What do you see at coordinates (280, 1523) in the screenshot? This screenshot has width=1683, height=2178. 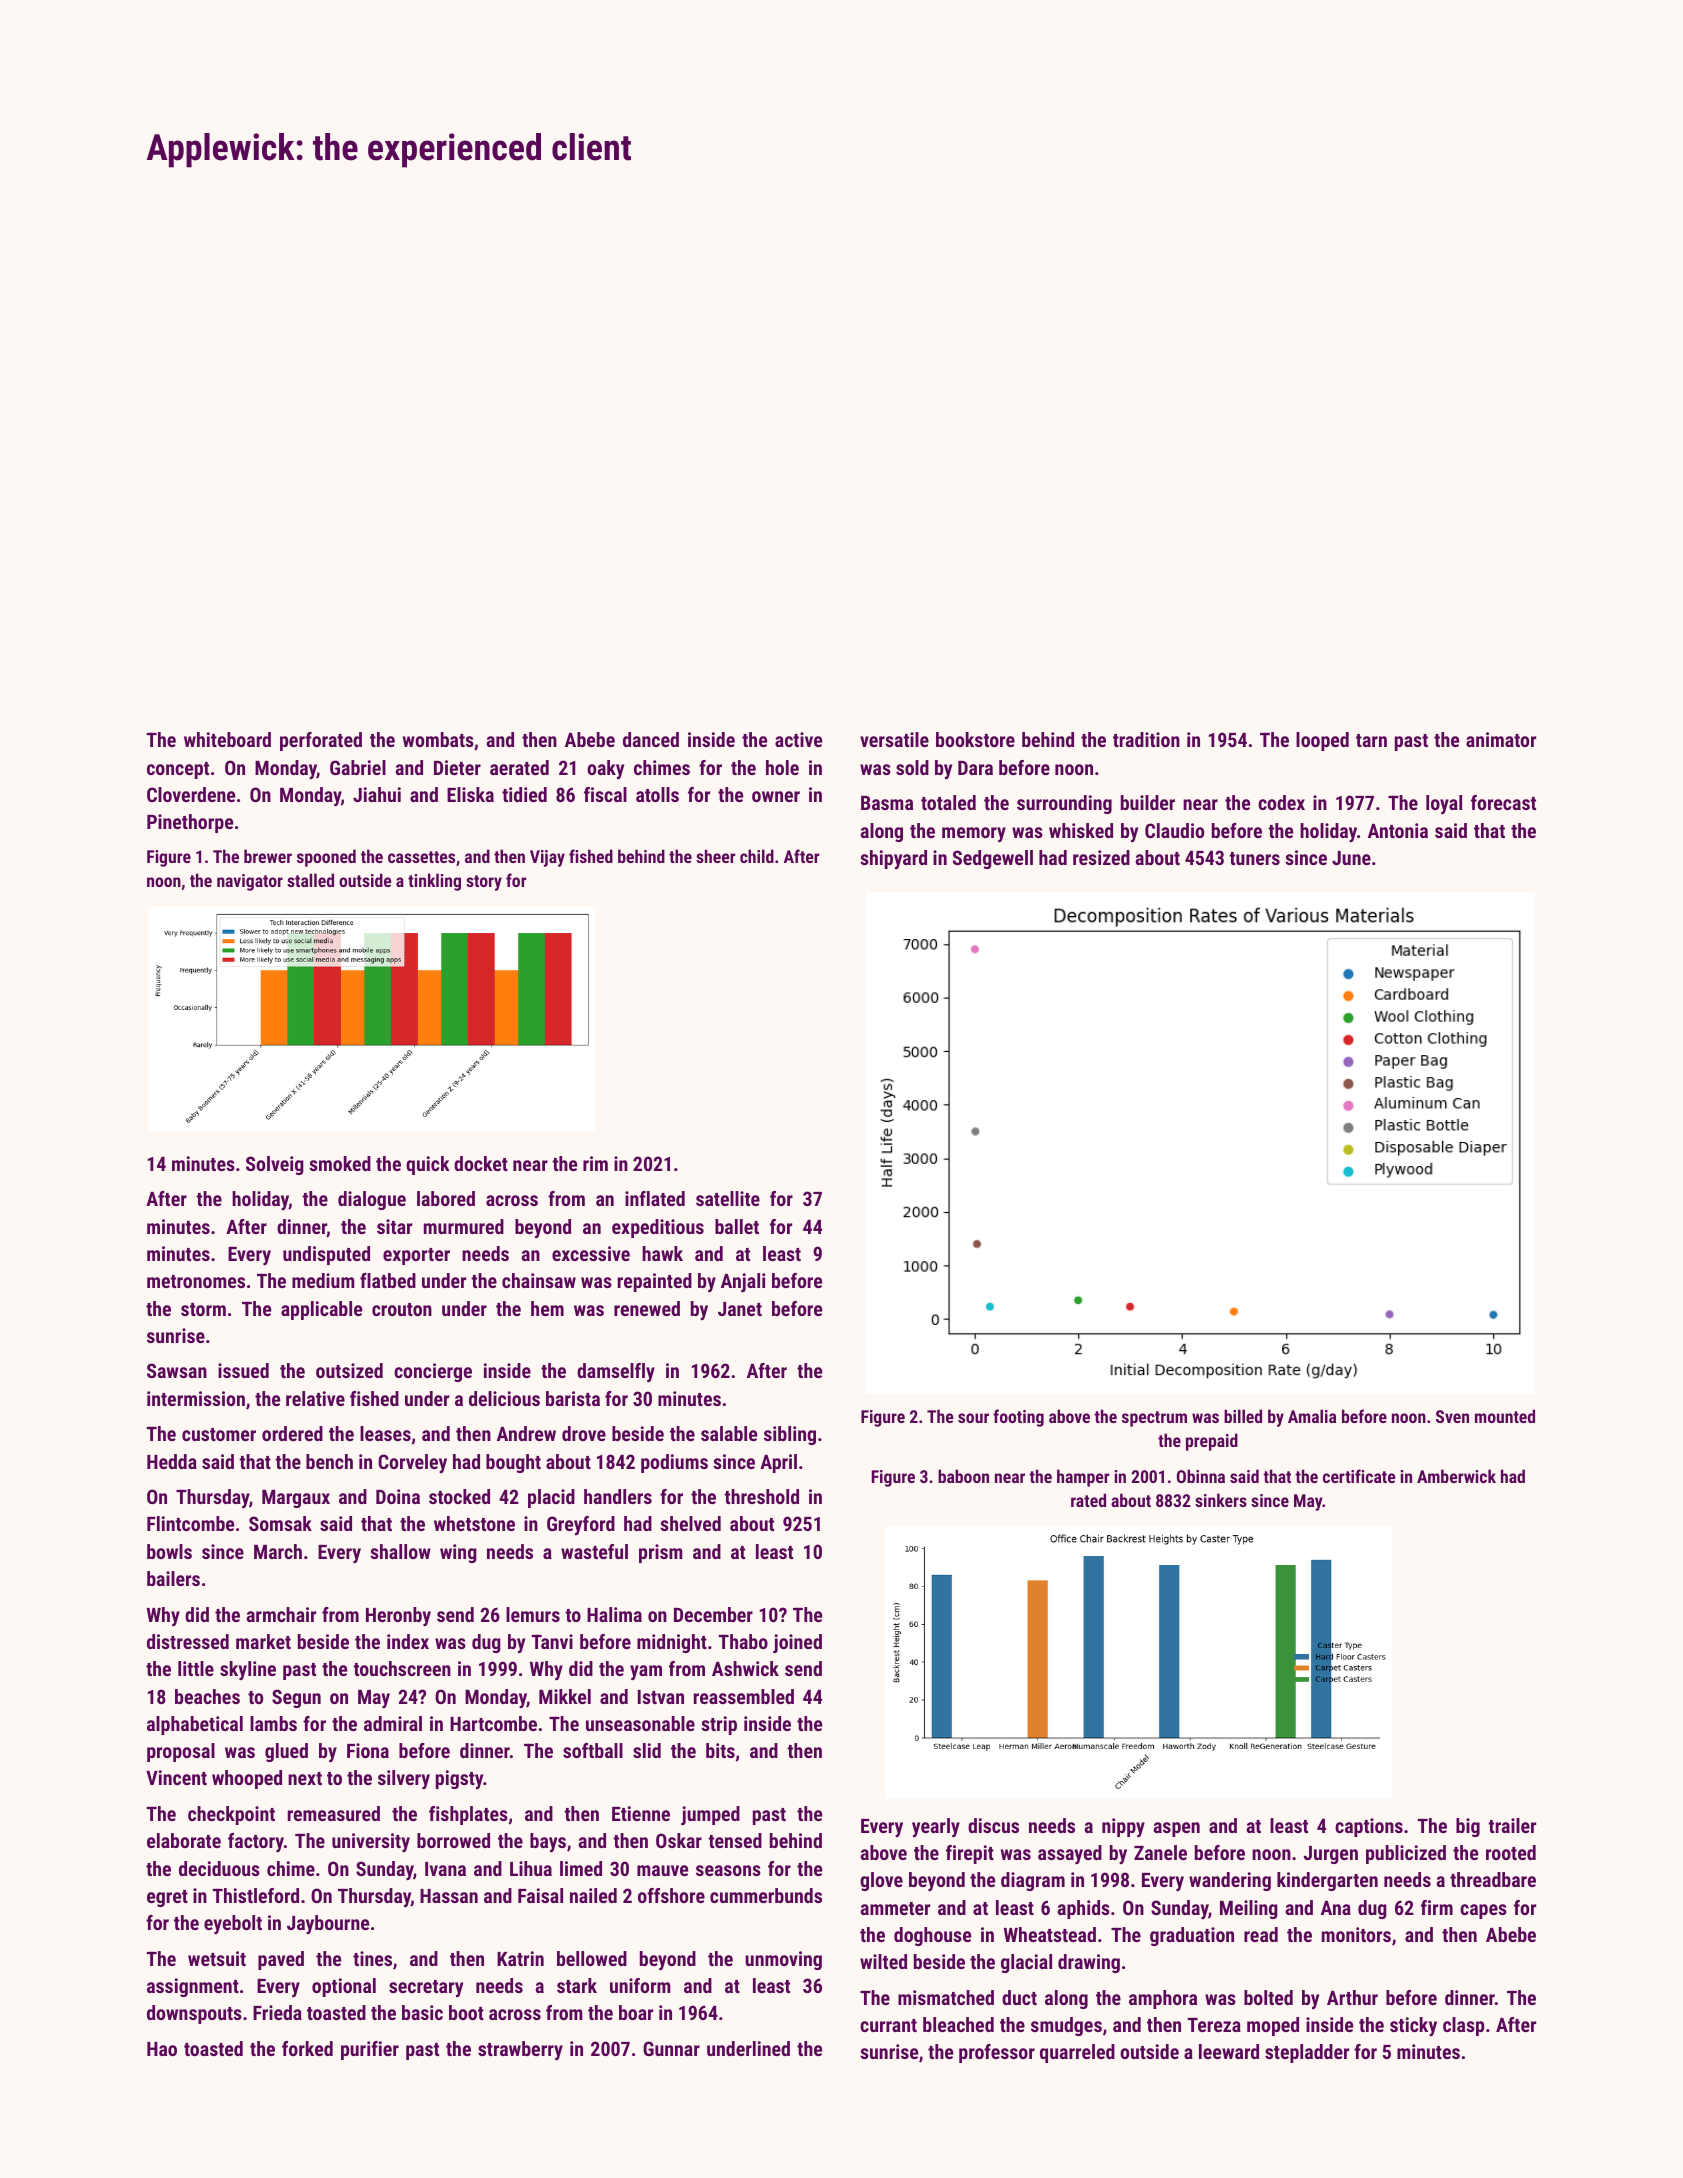 I see `Somsak` at bounding box center [280, 1523].
